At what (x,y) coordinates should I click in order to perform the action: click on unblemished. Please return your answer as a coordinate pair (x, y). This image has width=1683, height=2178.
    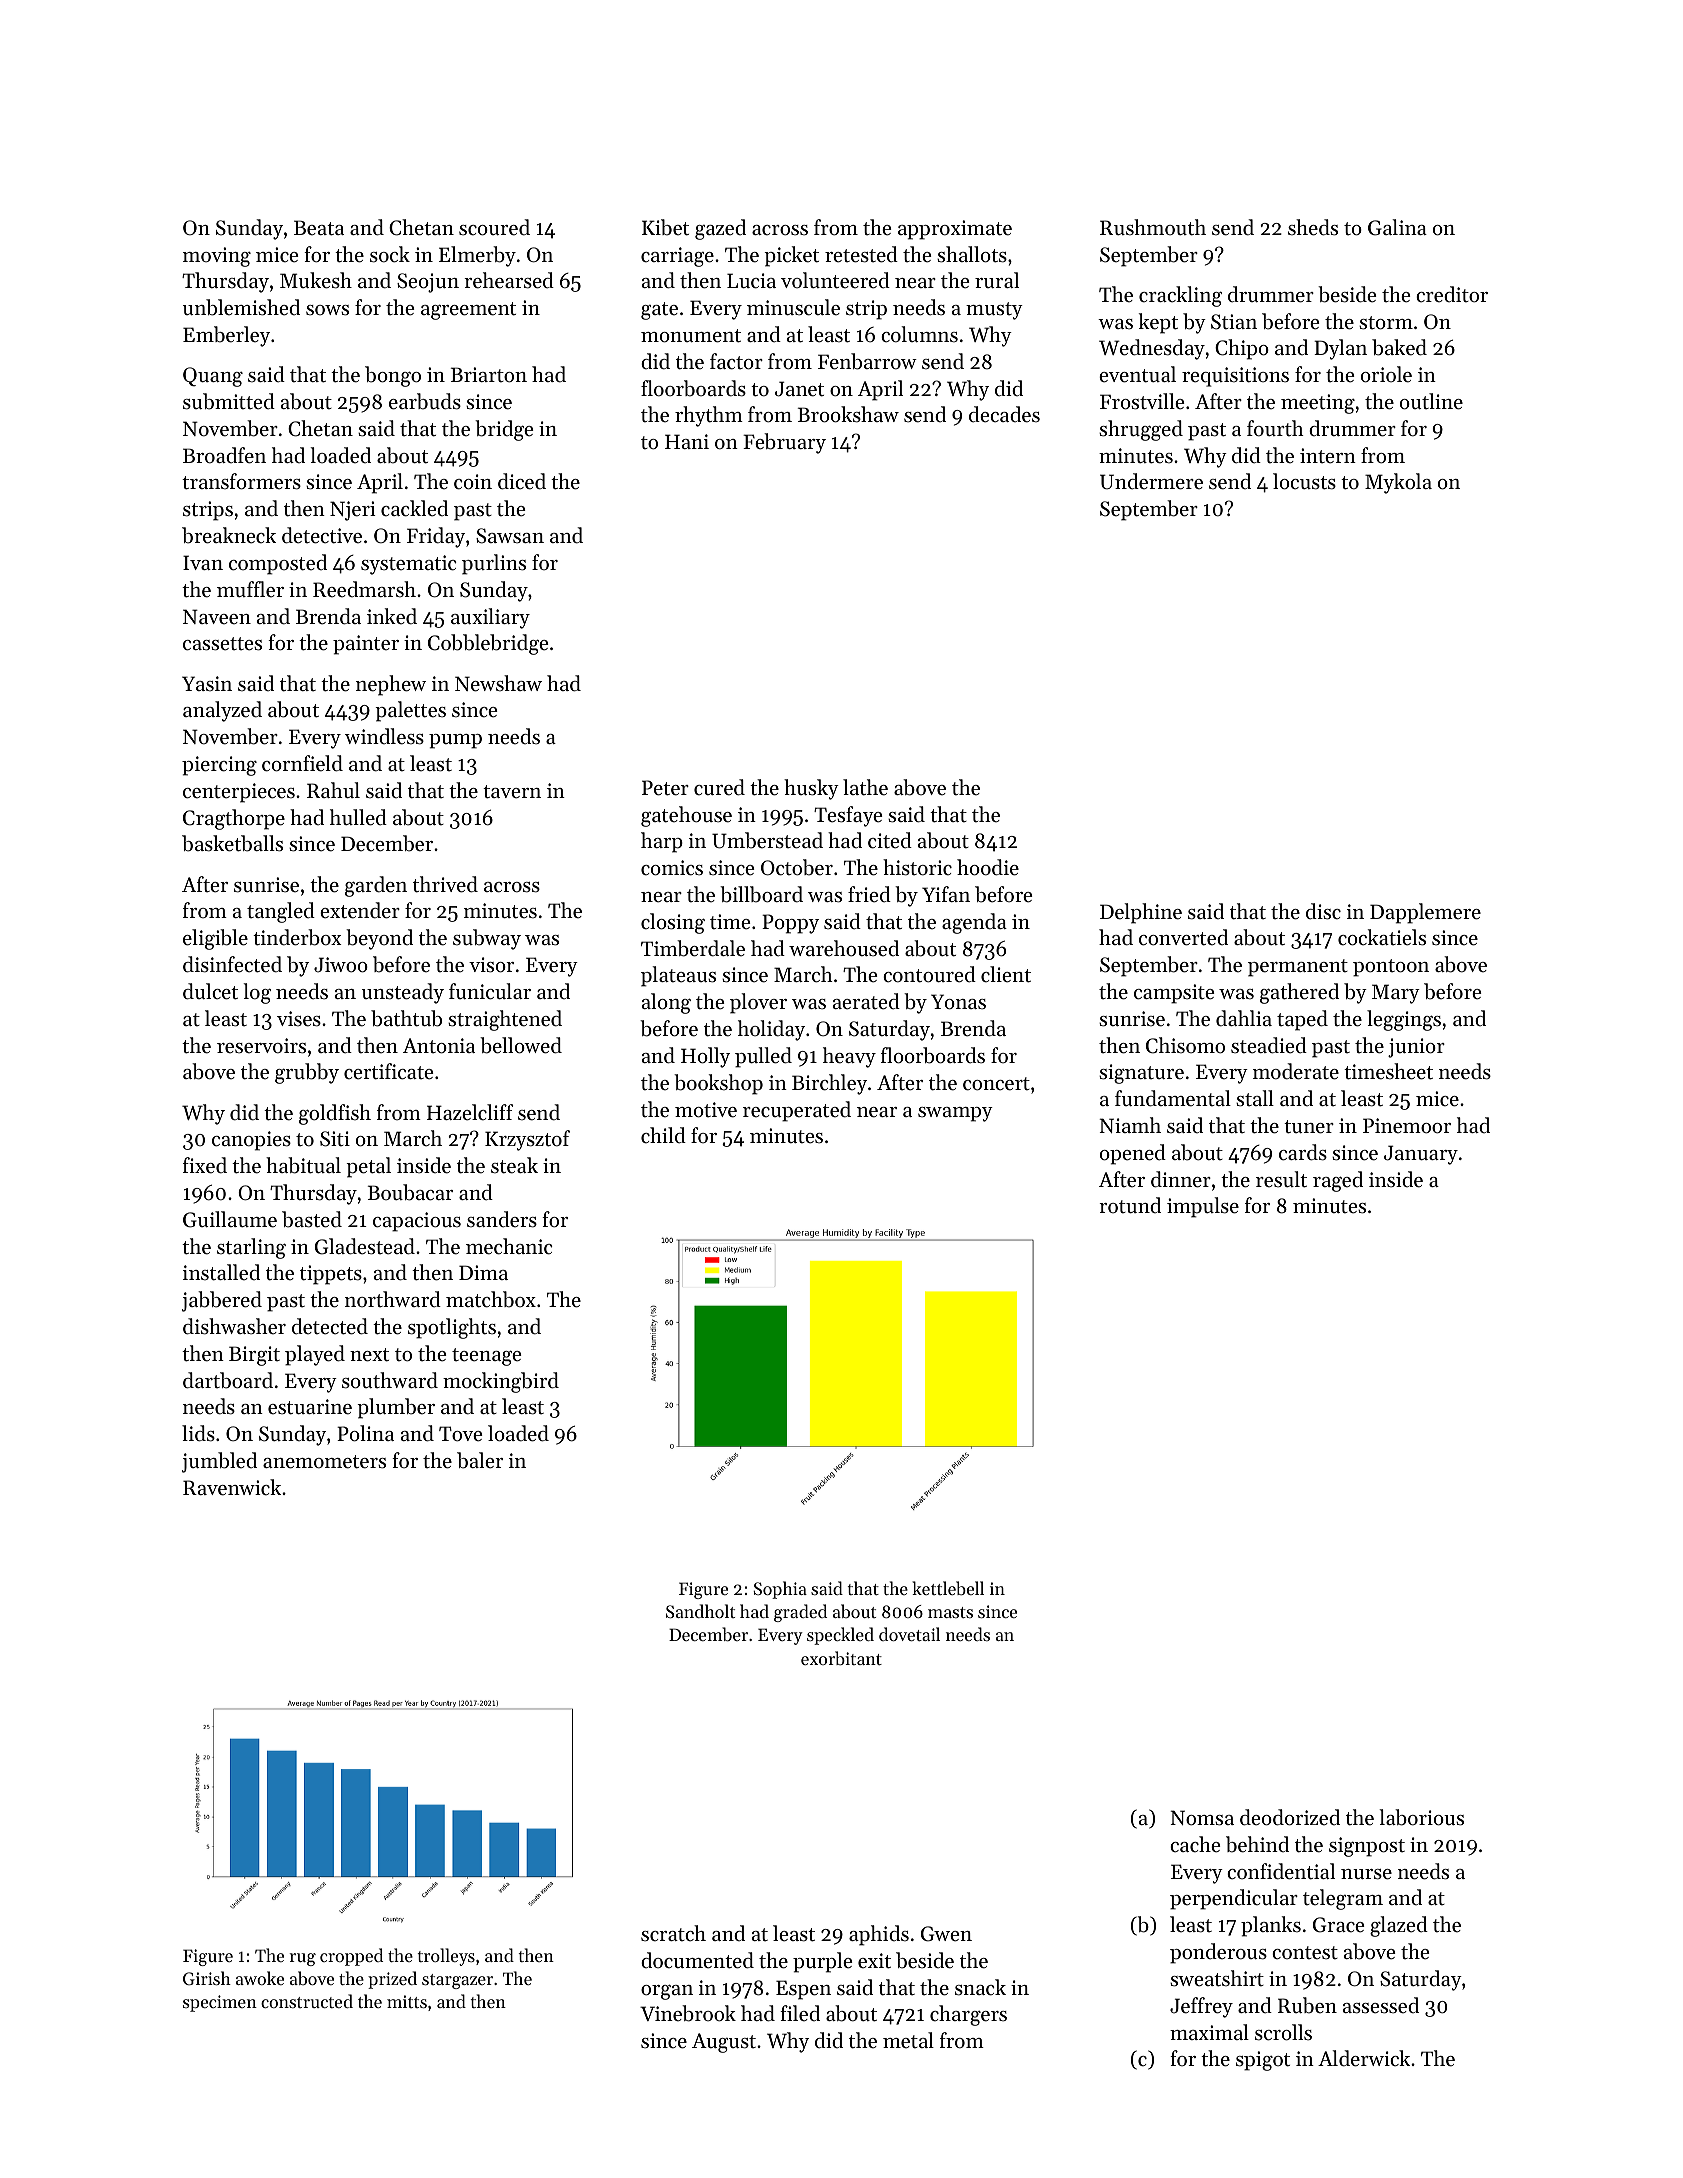
    Looking at the image, I should click on (241, 307).
